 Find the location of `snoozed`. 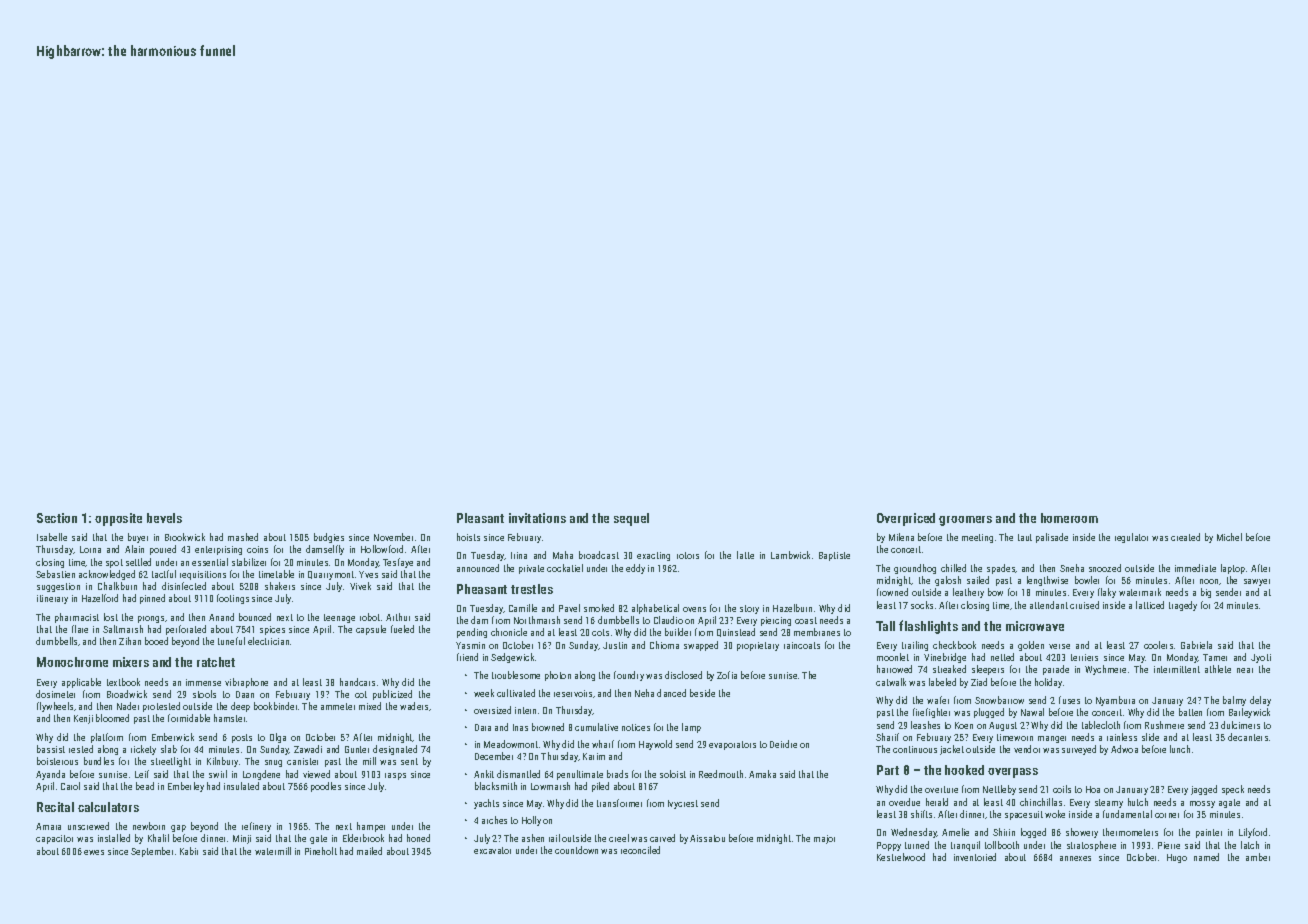

snoozed is located at coordinates (1105, 568).
